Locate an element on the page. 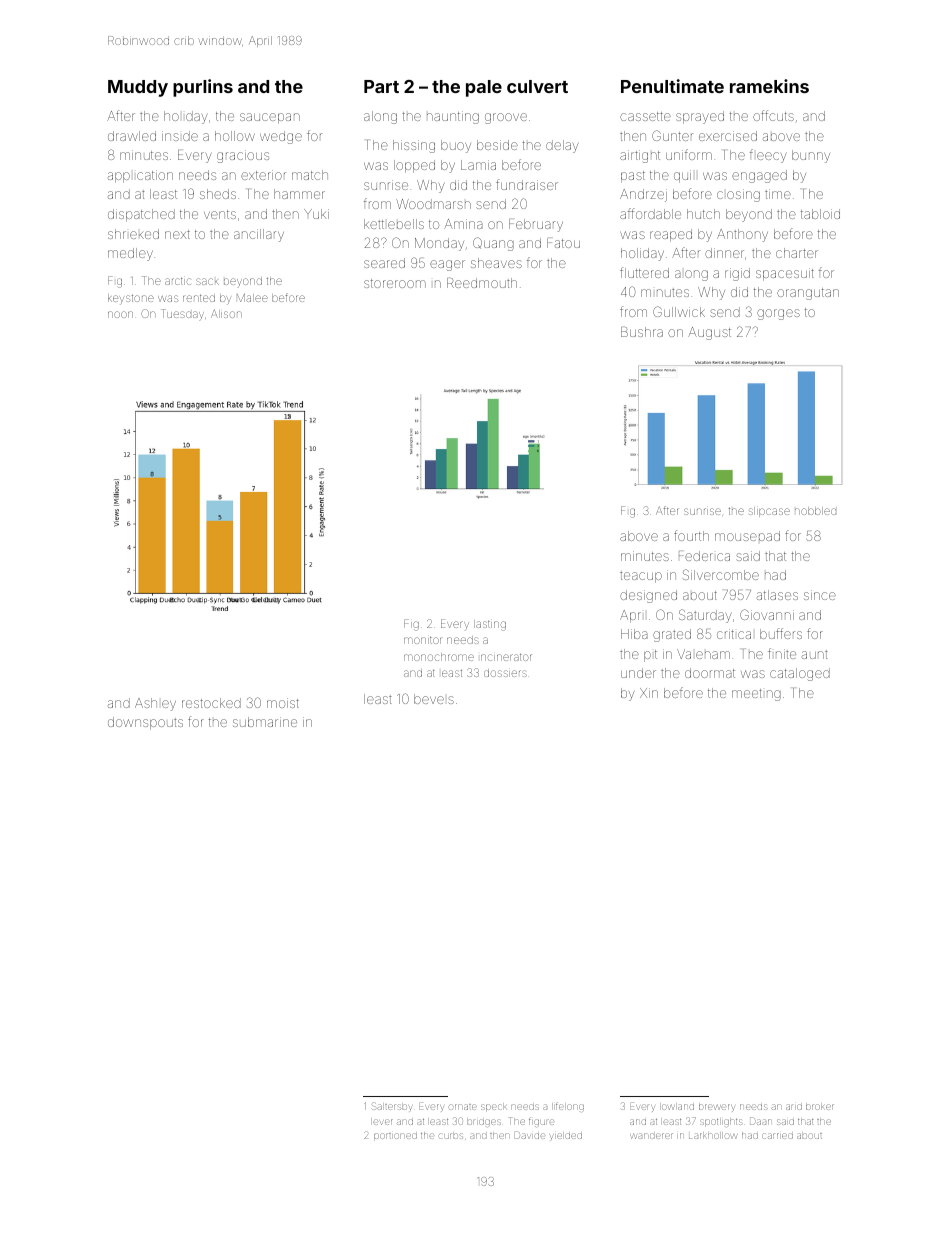  lowland is located at coordinates (678, 1107).
